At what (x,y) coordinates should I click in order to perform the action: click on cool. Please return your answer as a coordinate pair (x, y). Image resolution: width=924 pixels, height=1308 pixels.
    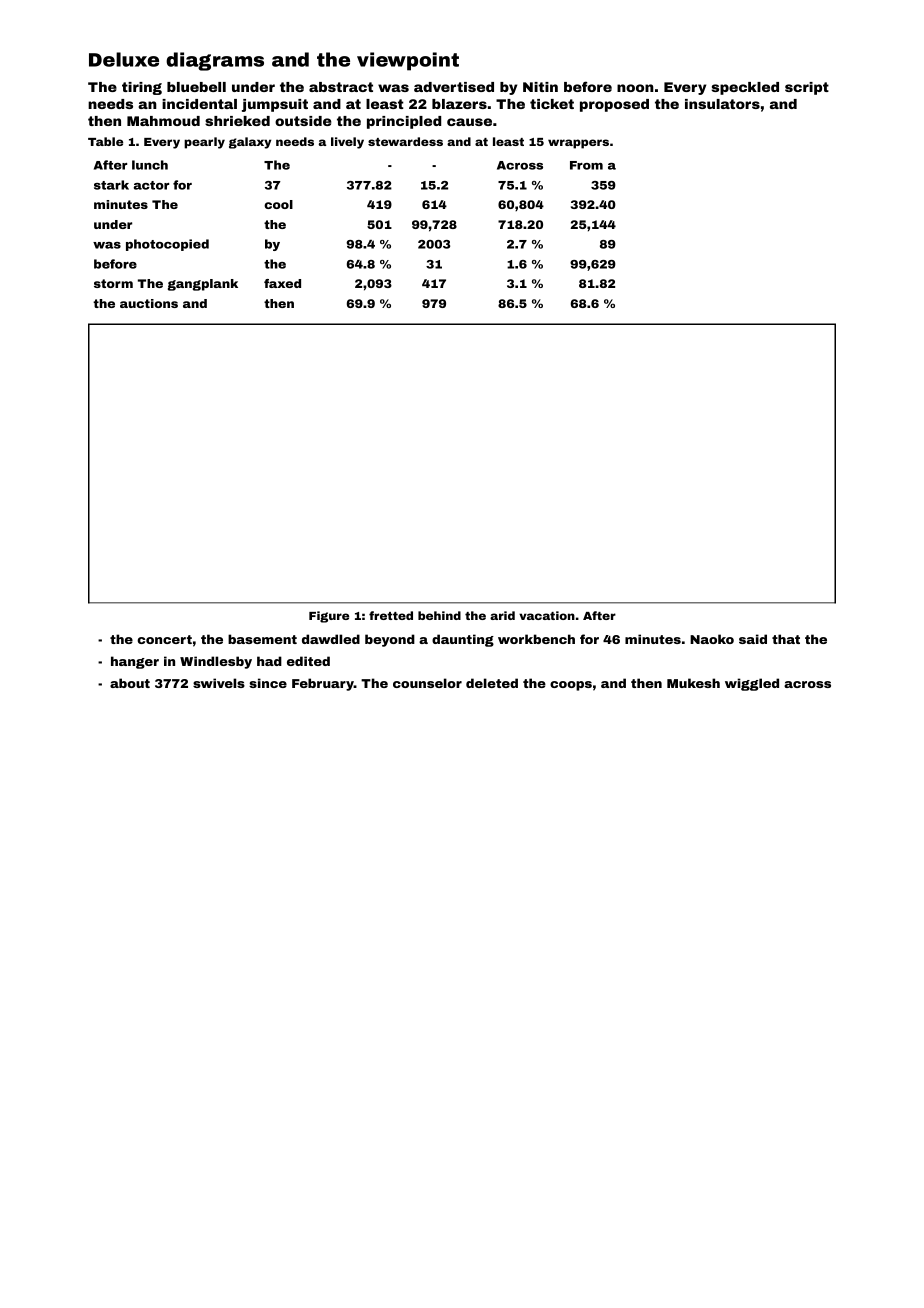
    Looking at the image, I should click on (278, 204).
